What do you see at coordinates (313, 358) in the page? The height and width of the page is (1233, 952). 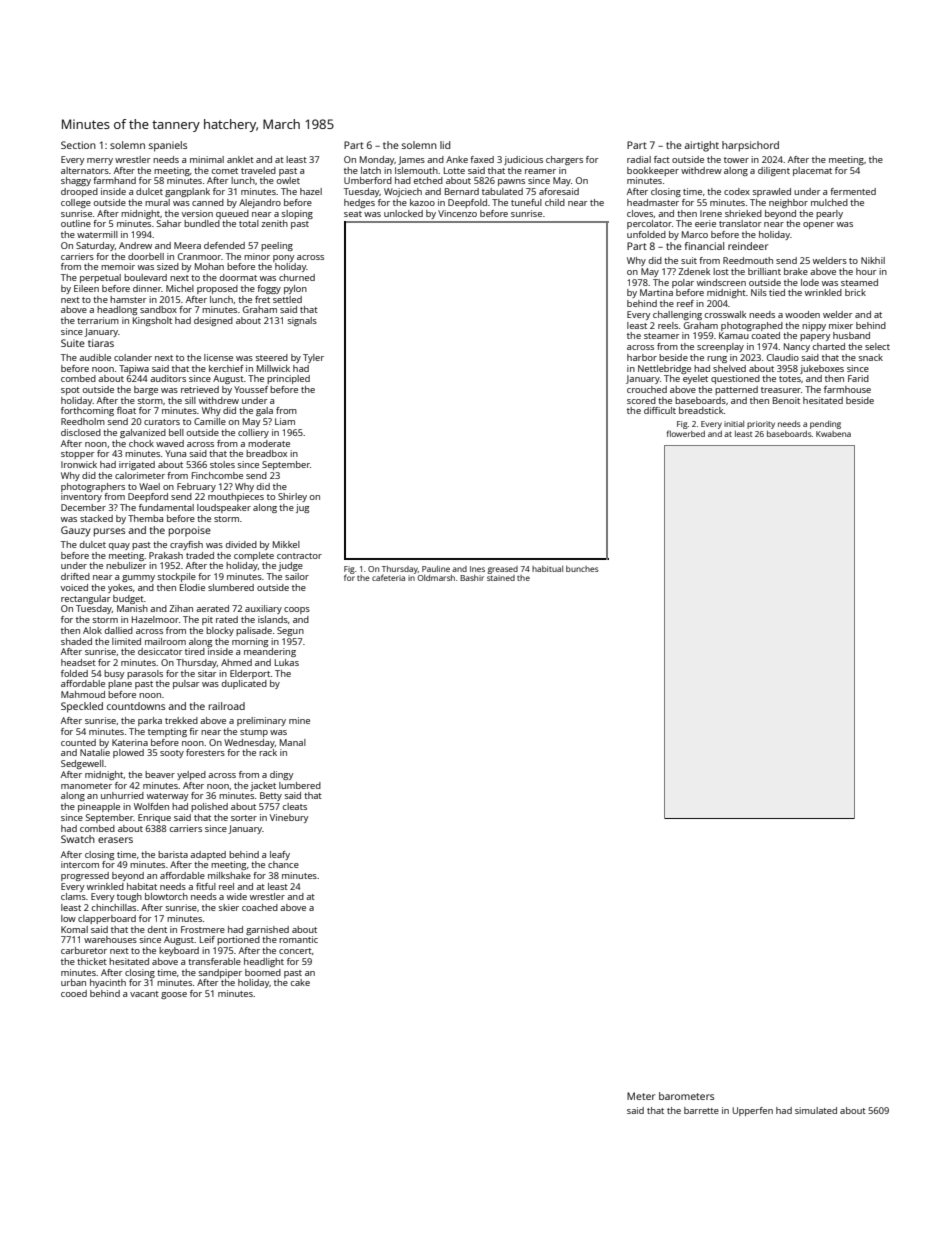 I see `Tyler` at bounding box center [313, 358].
